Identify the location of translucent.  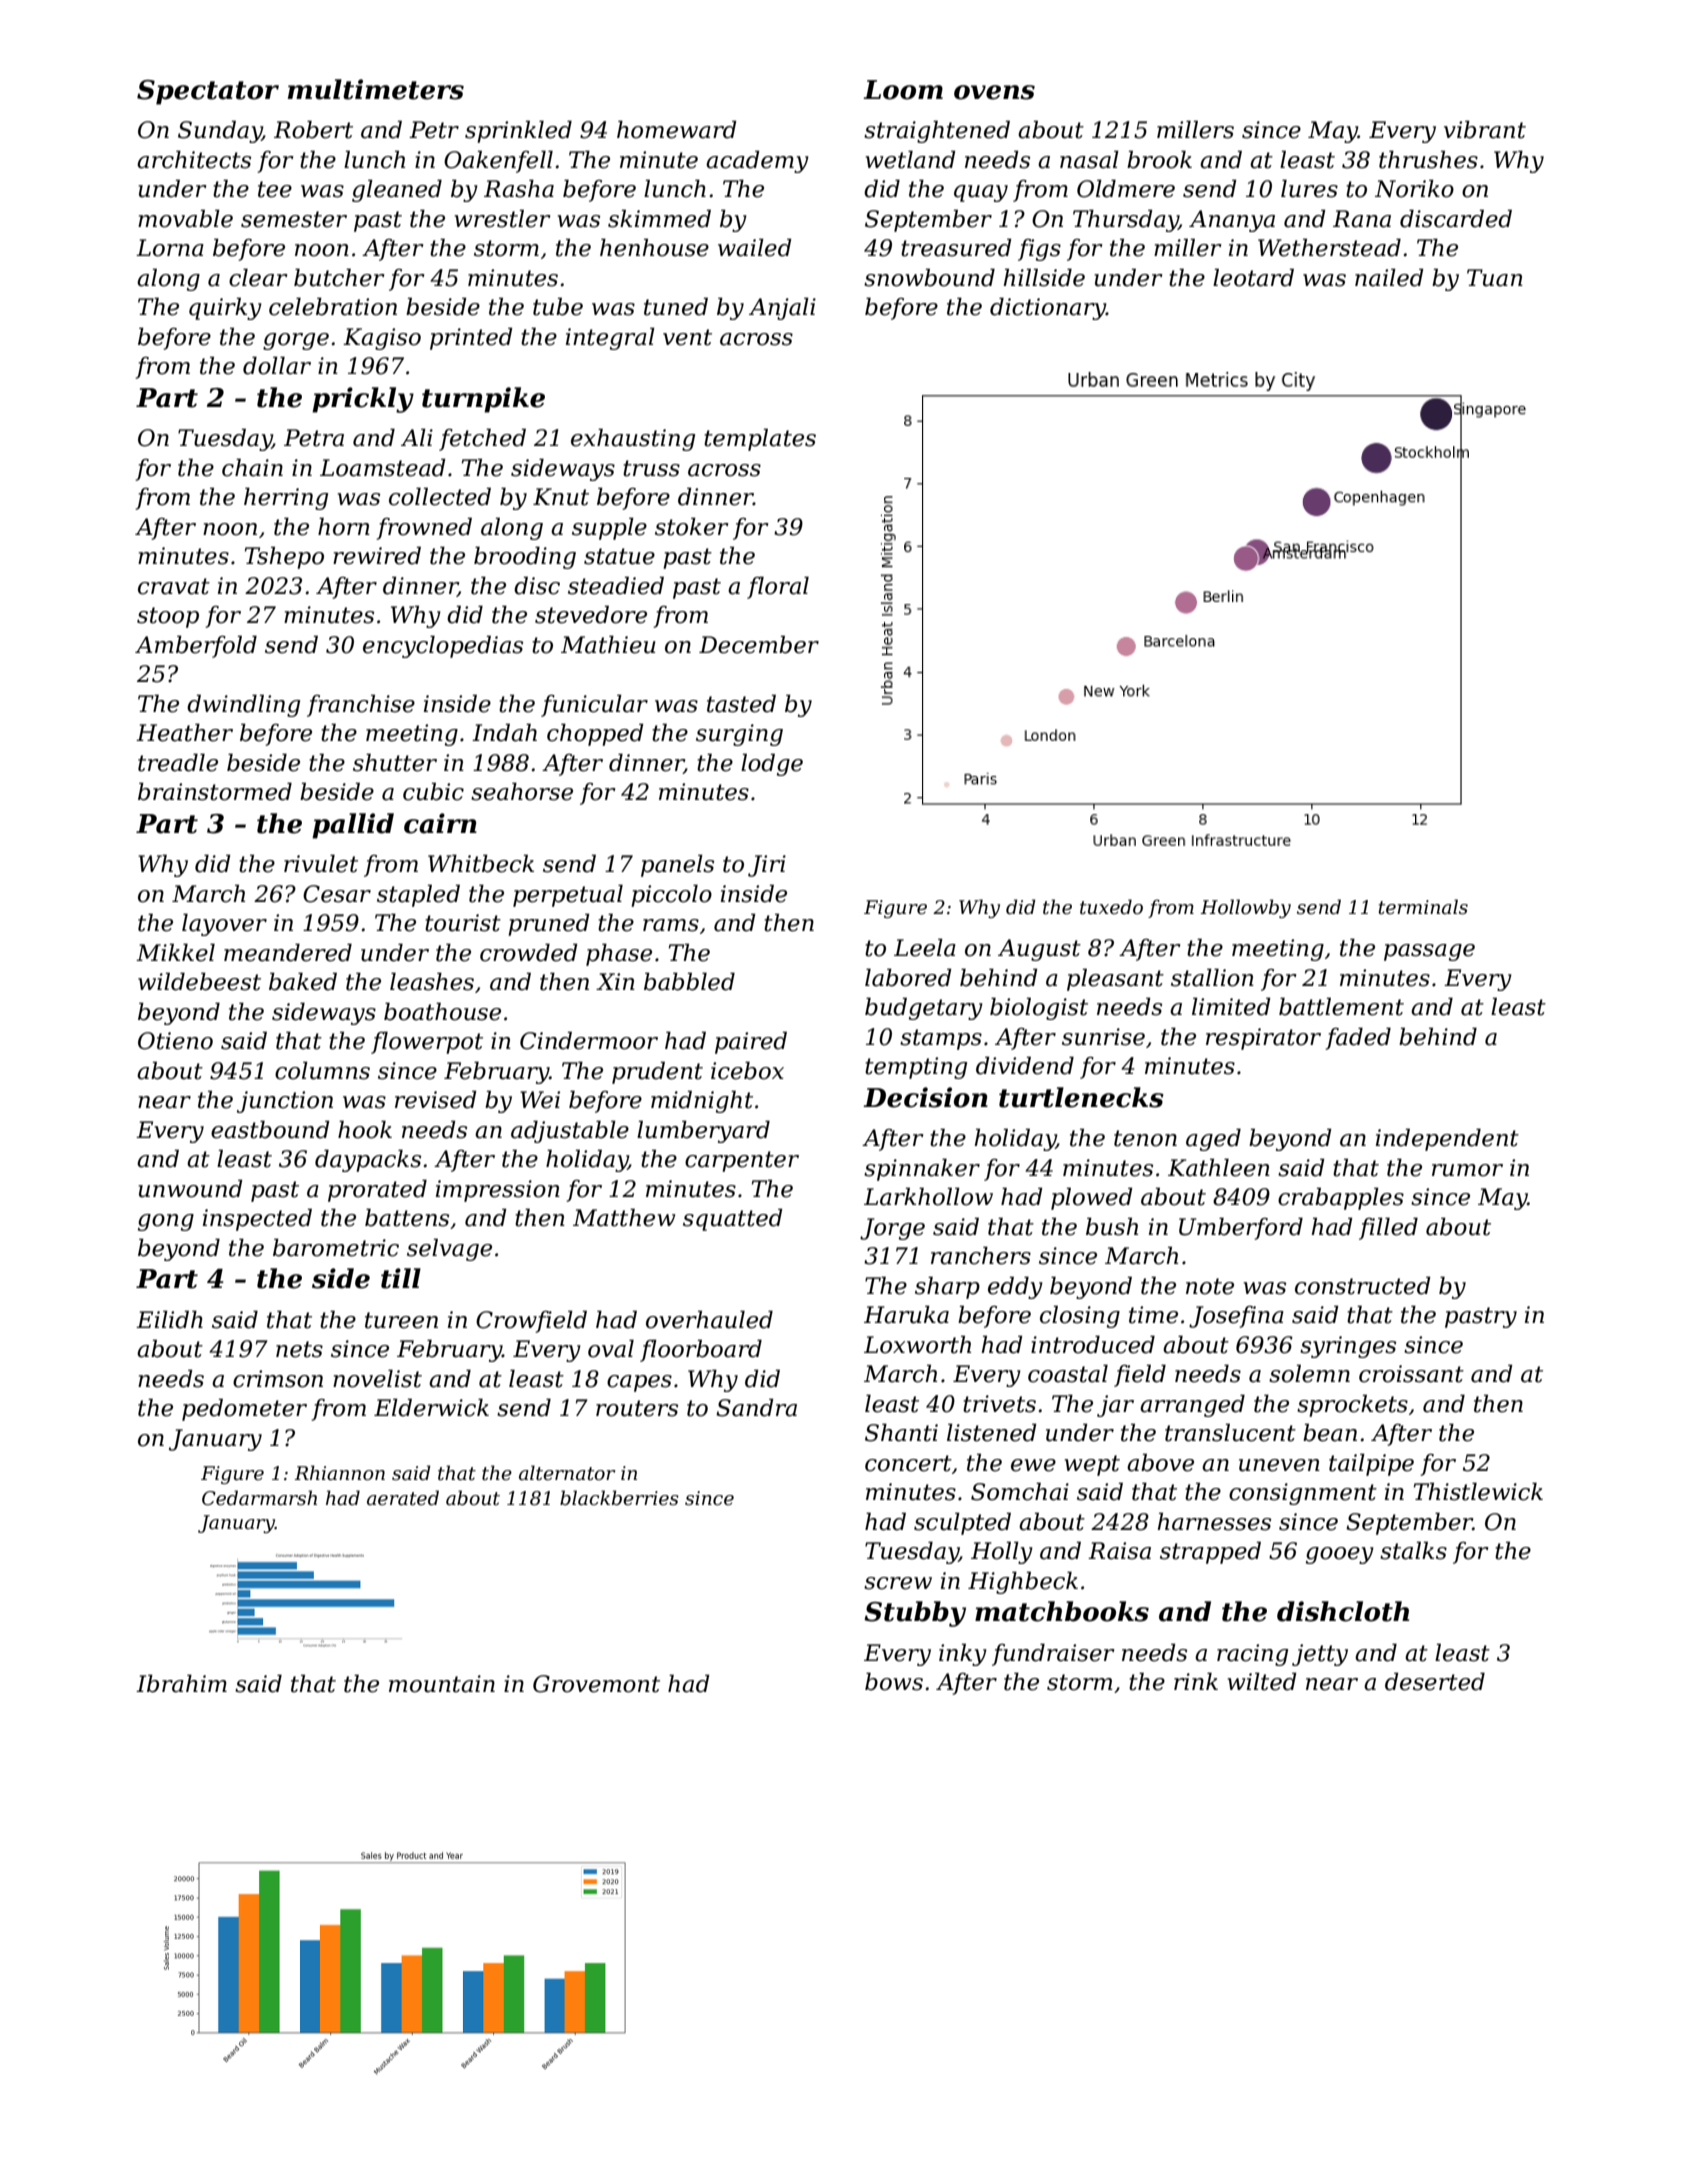
(1230, 1432).
